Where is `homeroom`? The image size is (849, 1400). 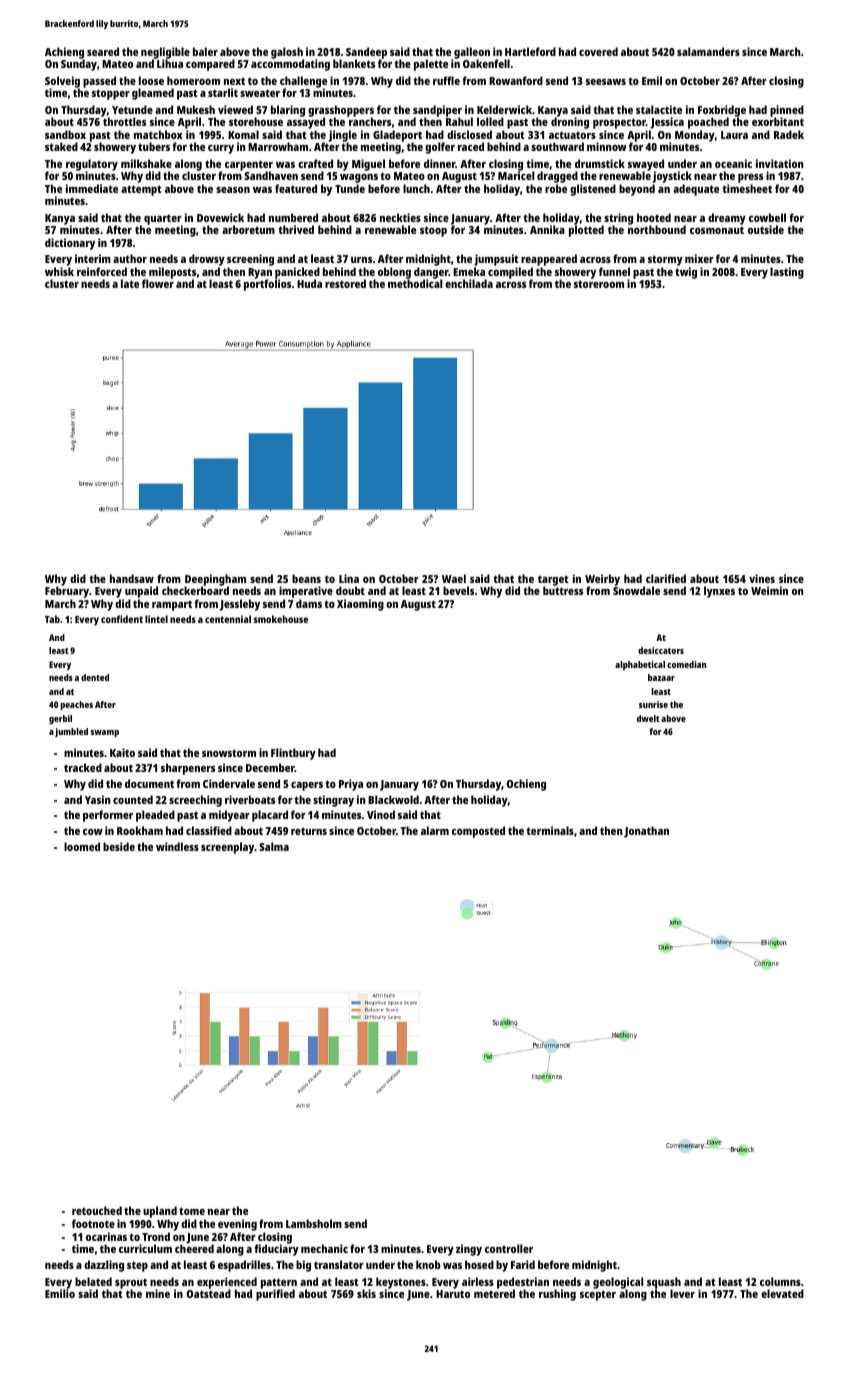 homeroom is located at coordinates (193, 80).
